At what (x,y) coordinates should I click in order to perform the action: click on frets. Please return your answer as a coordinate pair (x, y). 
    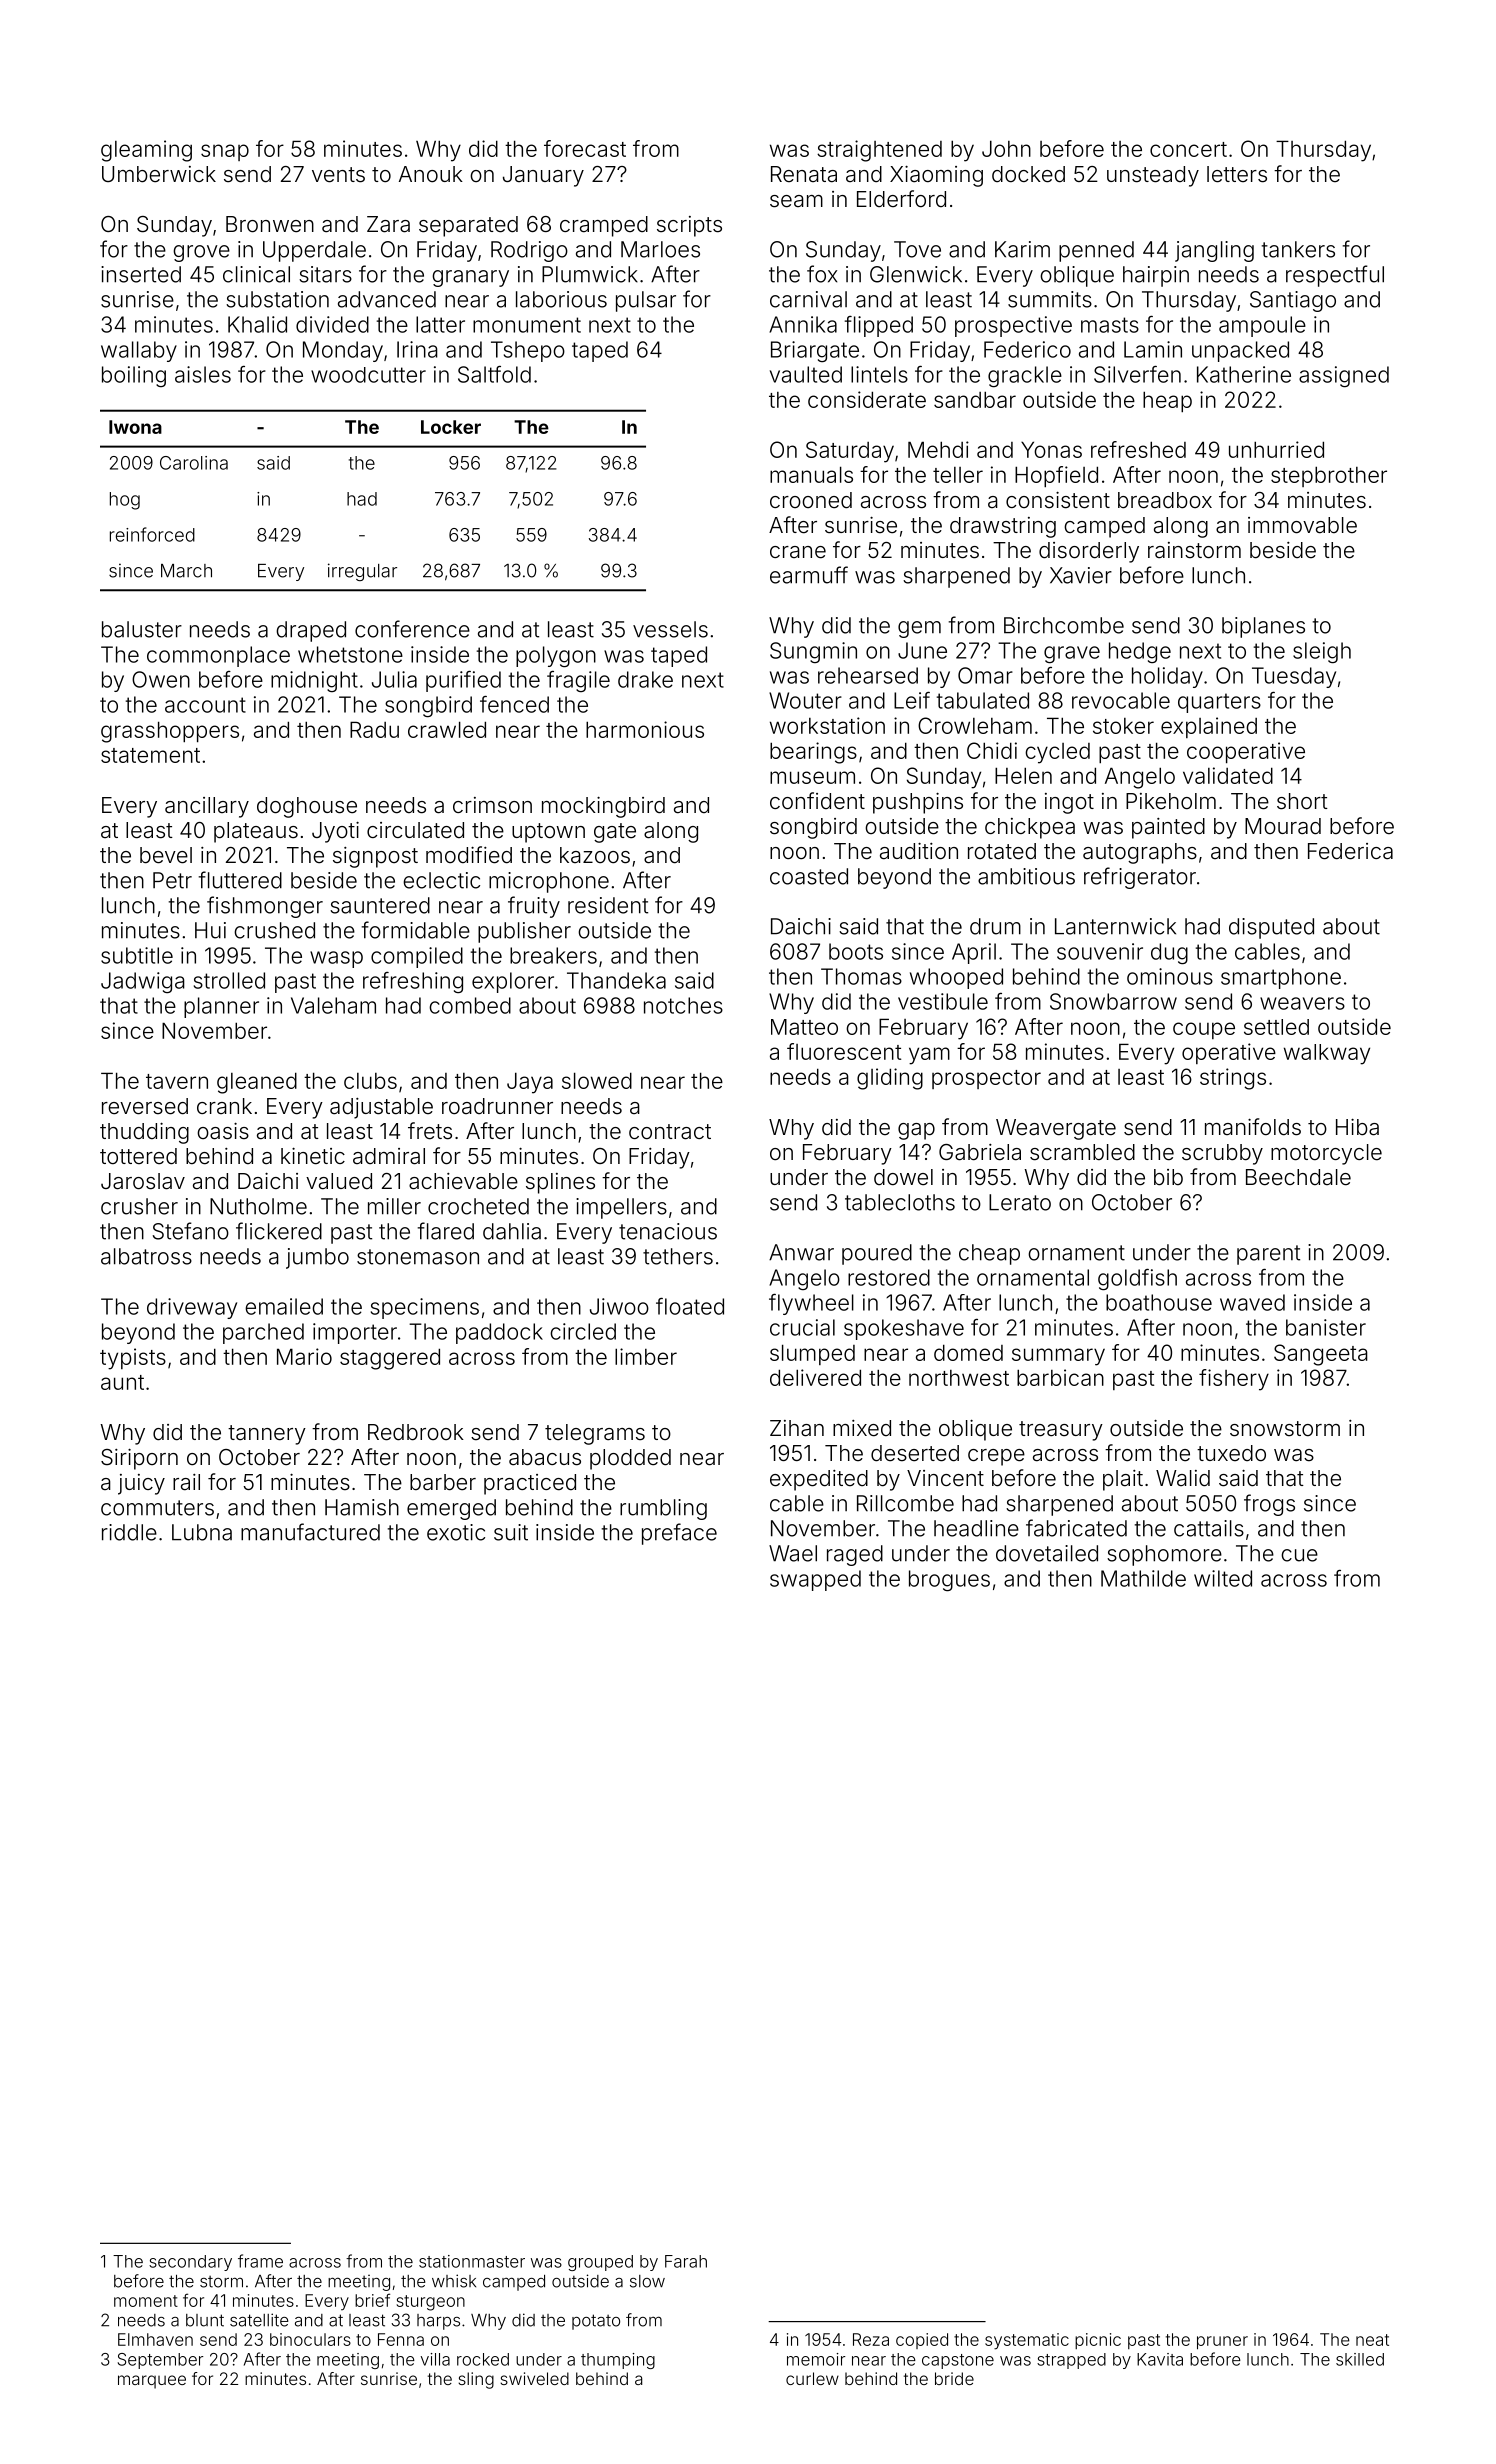
    Looking at the image, I should click on (430, 1131).
